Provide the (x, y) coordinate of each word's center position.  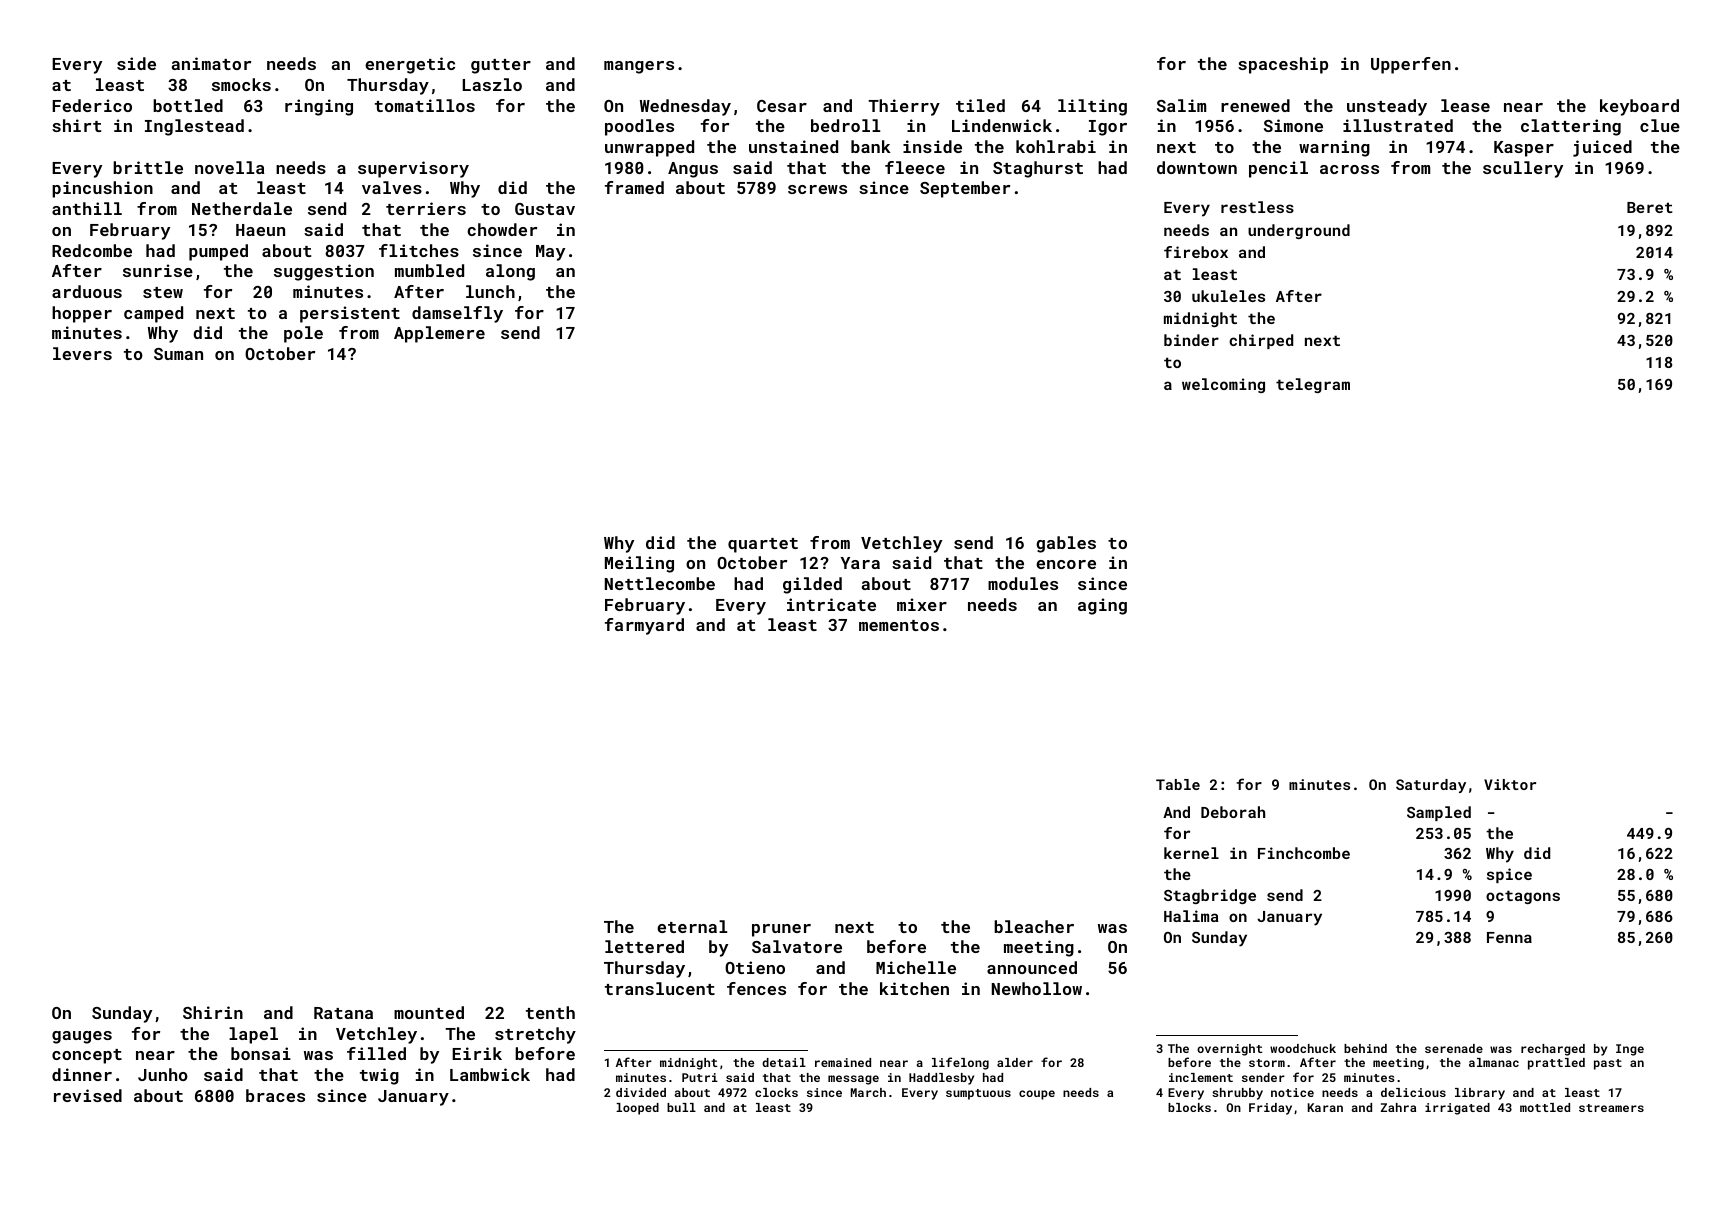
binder (1191, 340)
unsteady (1387, 107)
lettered (644, 946)
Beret (1650, 207)
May (550, 253)
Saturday (1431, 786)
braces (275, 1095)
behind (1365, 1048)
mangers (639, 67)
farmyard (644, 626)
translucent (660, 988)
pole (303, 334)
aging (1102, 606)
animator (211, 63)
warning (1334, 148)
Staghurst (1038, 169)
